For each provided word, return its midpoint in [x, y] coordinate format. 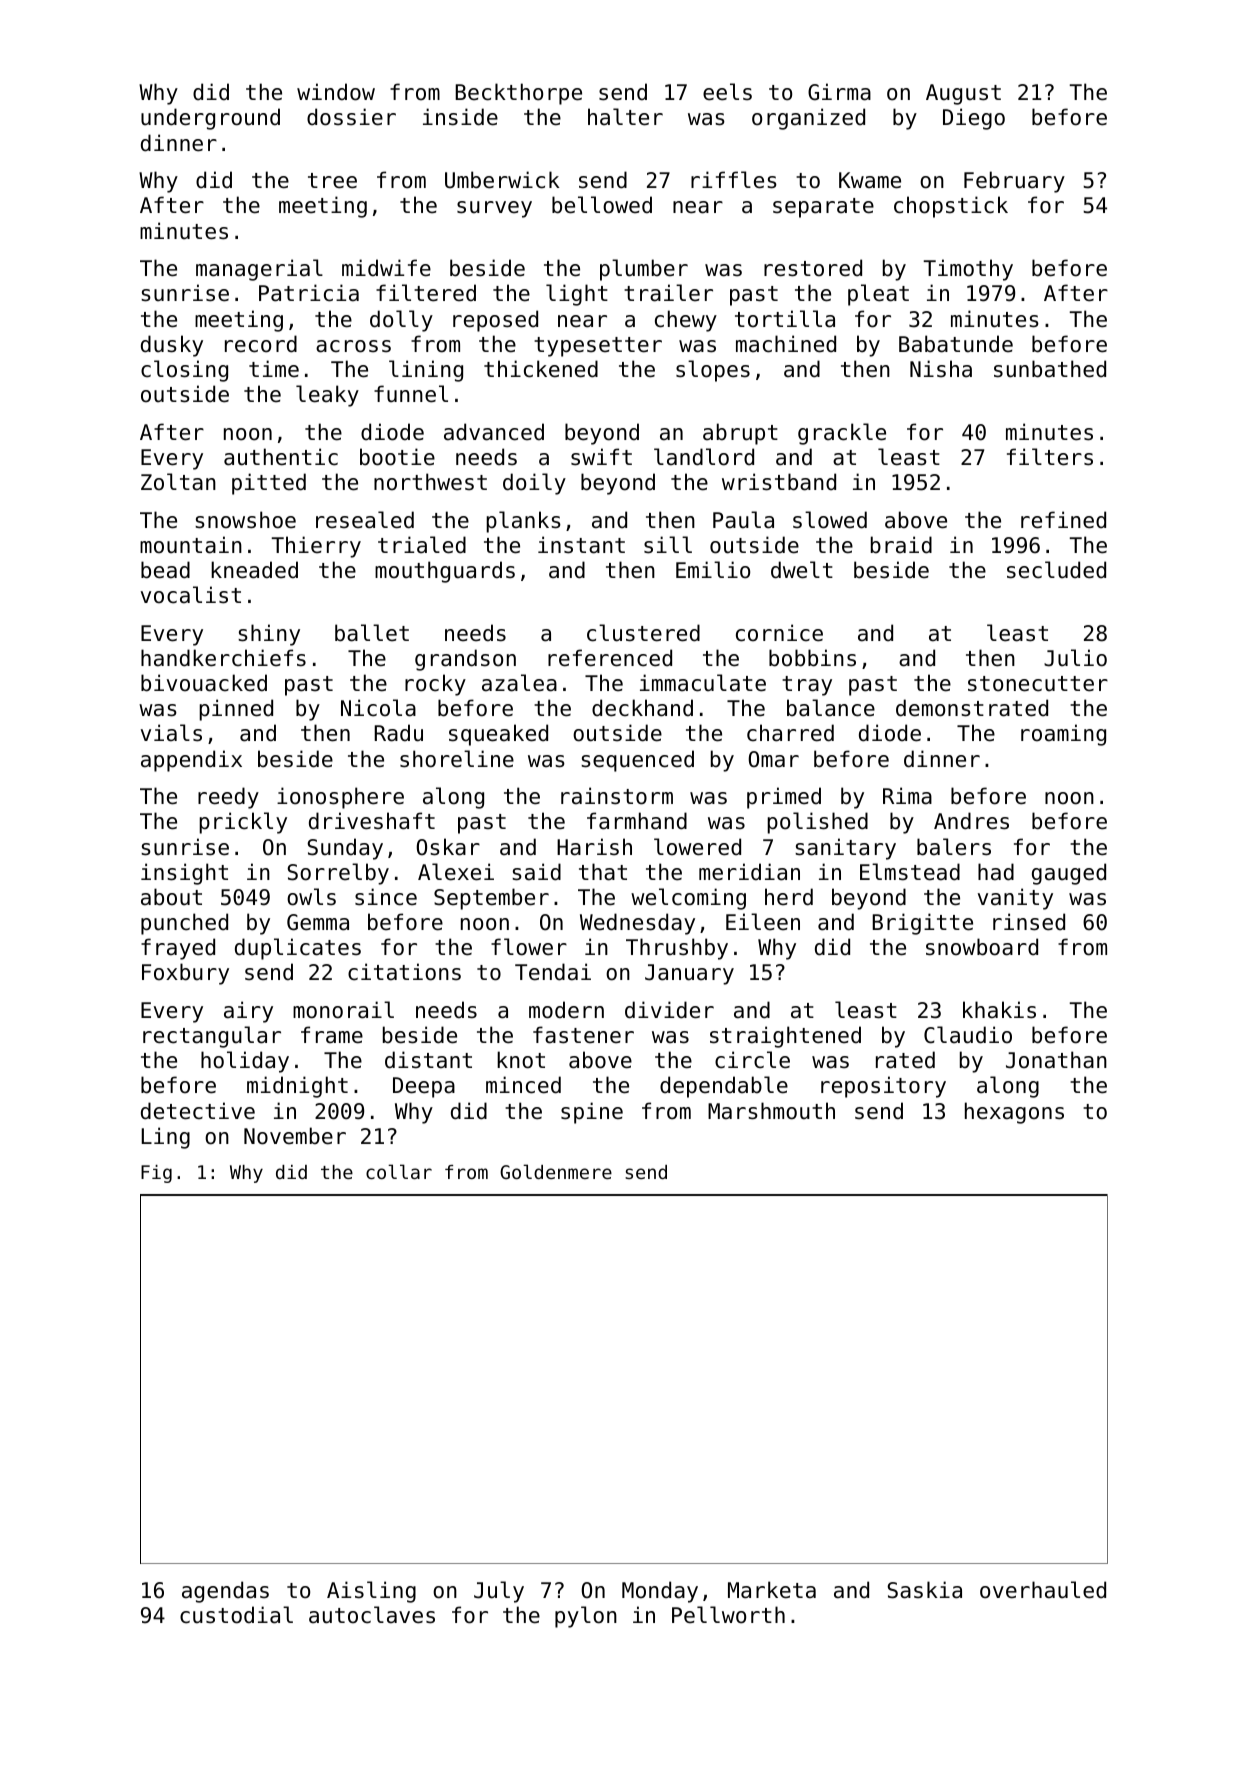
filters [1050, 457]
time [274, 369]
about [171, 897]
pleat [878, 295]
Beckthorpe [518, 94]
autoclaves [372, 1615]
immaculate [703, 683]
